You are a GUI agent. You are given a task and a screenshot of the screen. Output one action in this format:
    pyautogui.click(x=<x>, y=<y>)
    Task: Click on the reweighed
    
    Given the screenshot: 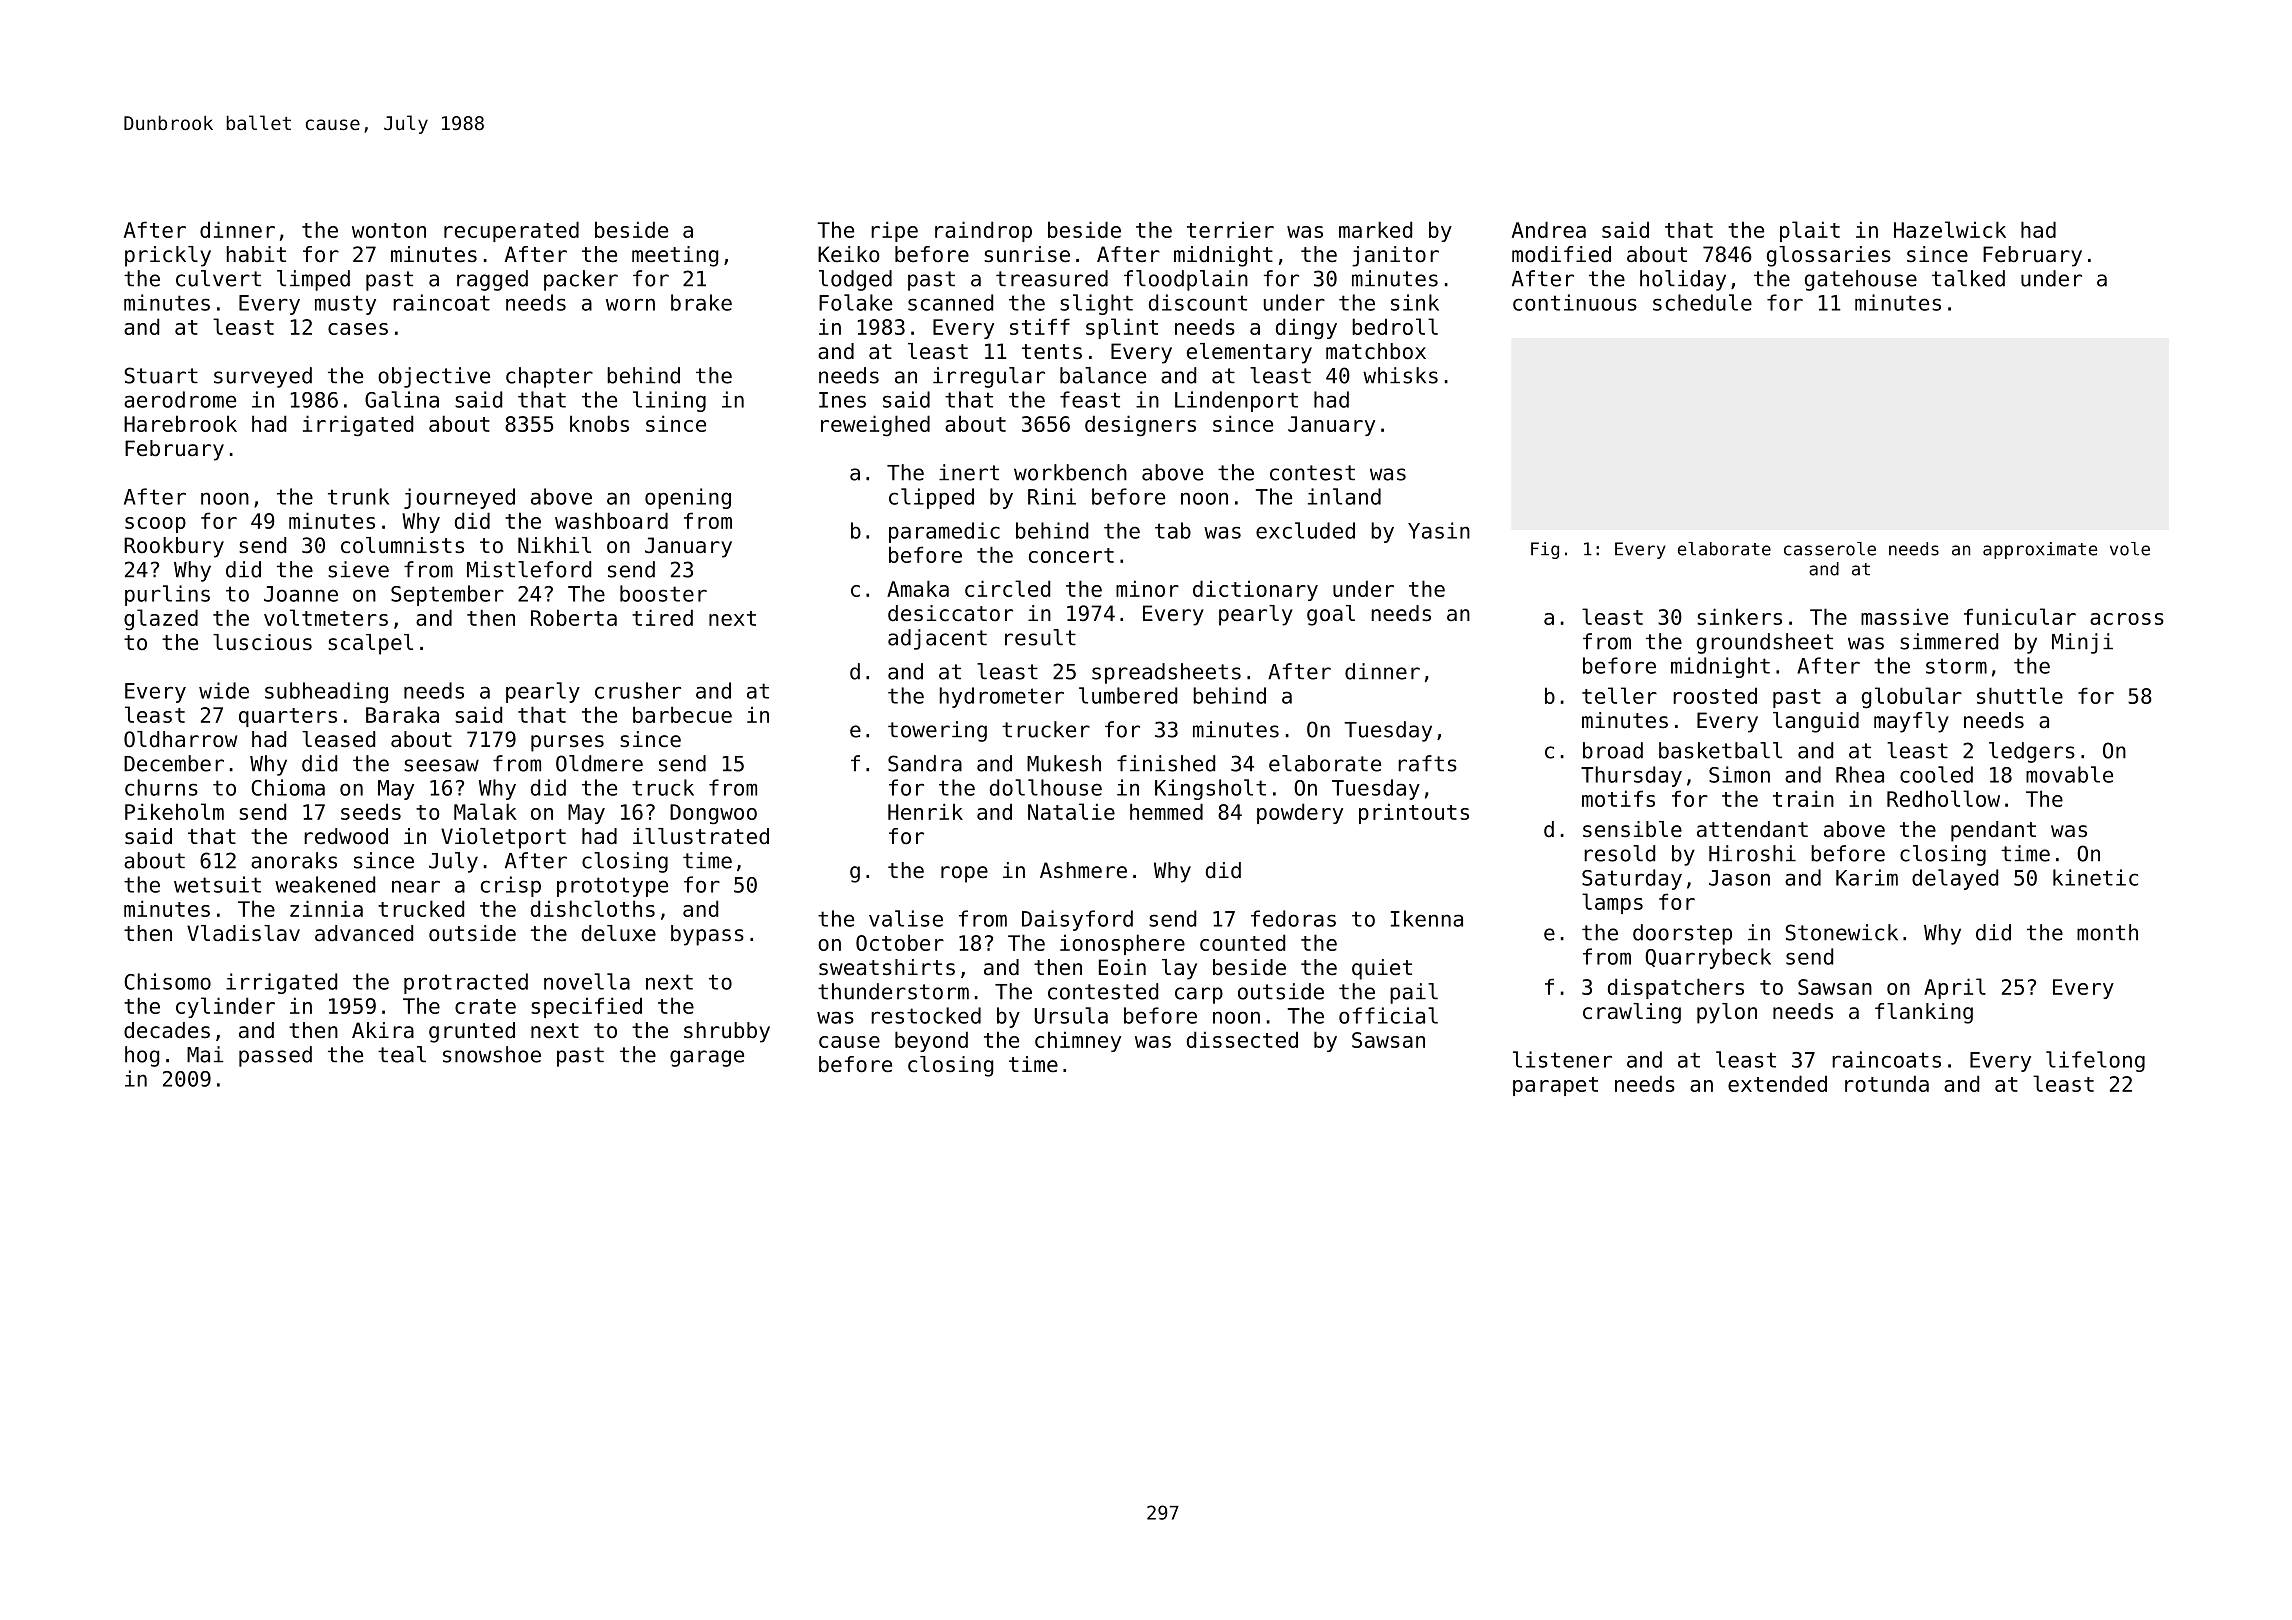 What is the action you would take?
    pyautogui.click(x=875, y=426)
